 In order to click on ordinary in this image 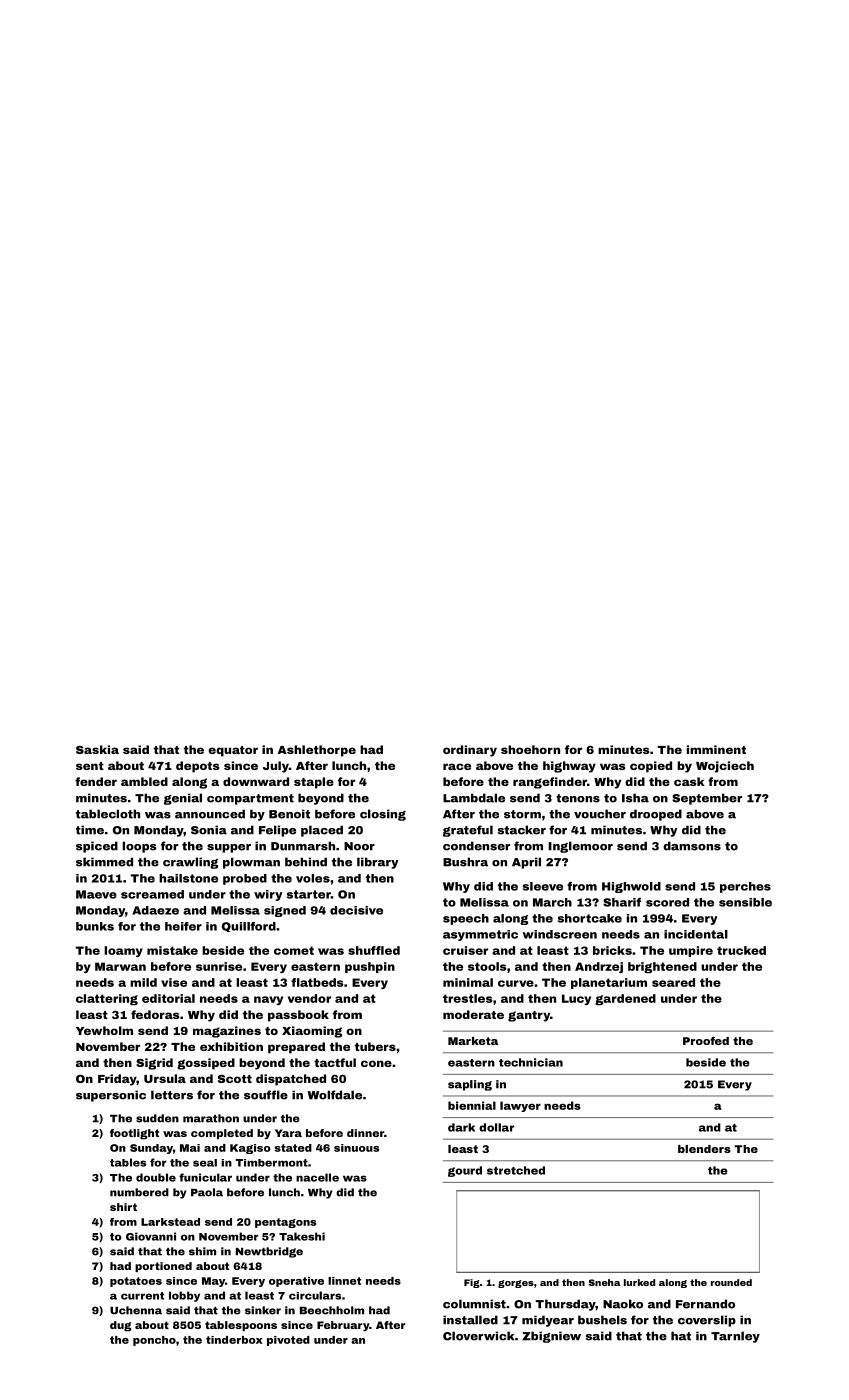, I will do `click(470, 751)`.
